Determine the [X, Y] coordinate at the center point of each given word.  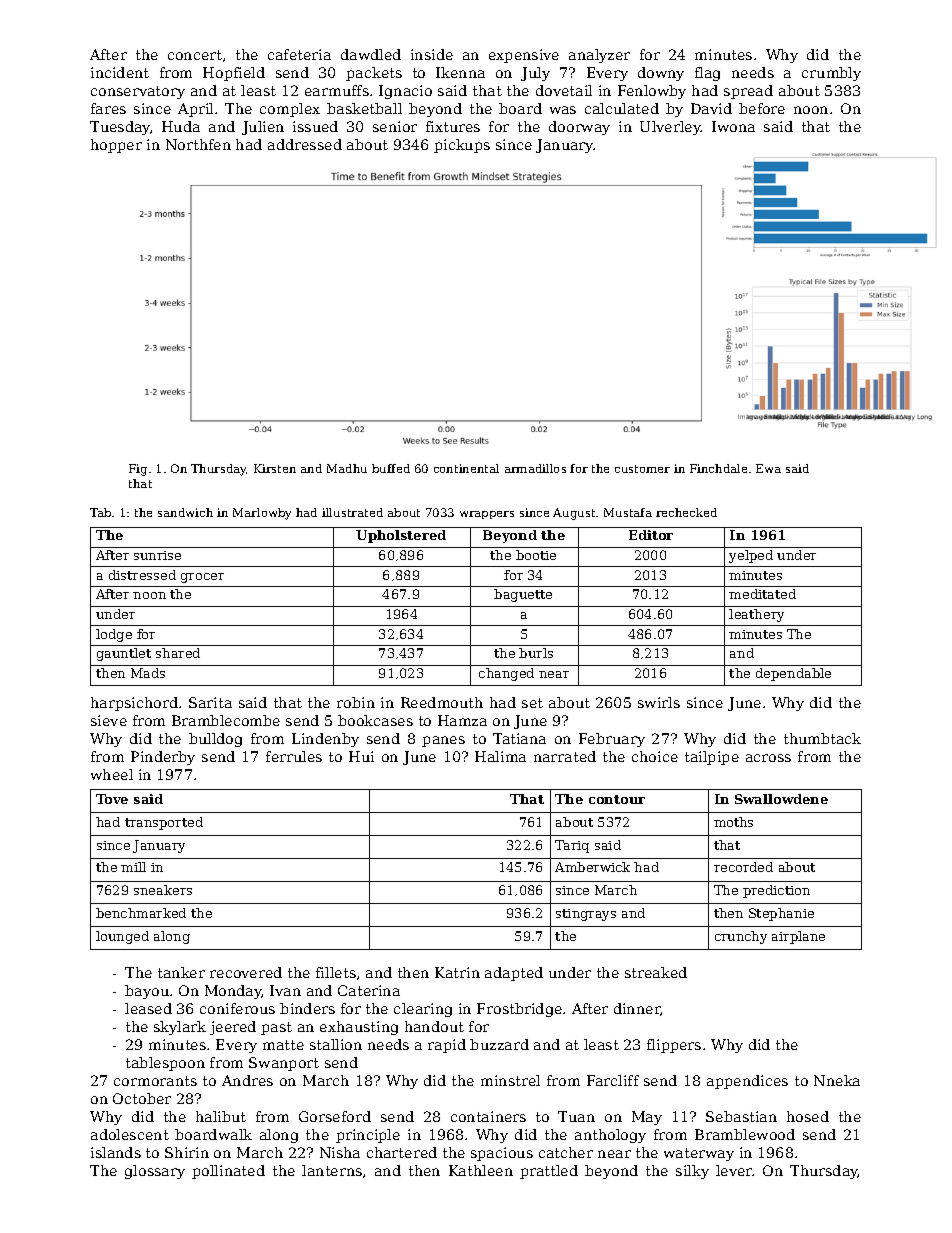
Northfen [198, 144]
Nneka [837, 1080]
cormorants [155, 1081]
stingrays [586, 915]
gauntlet [124, 654]
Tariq [572, 846]
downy [661, 74]
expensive [524, 56]
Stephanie [781, 914]
